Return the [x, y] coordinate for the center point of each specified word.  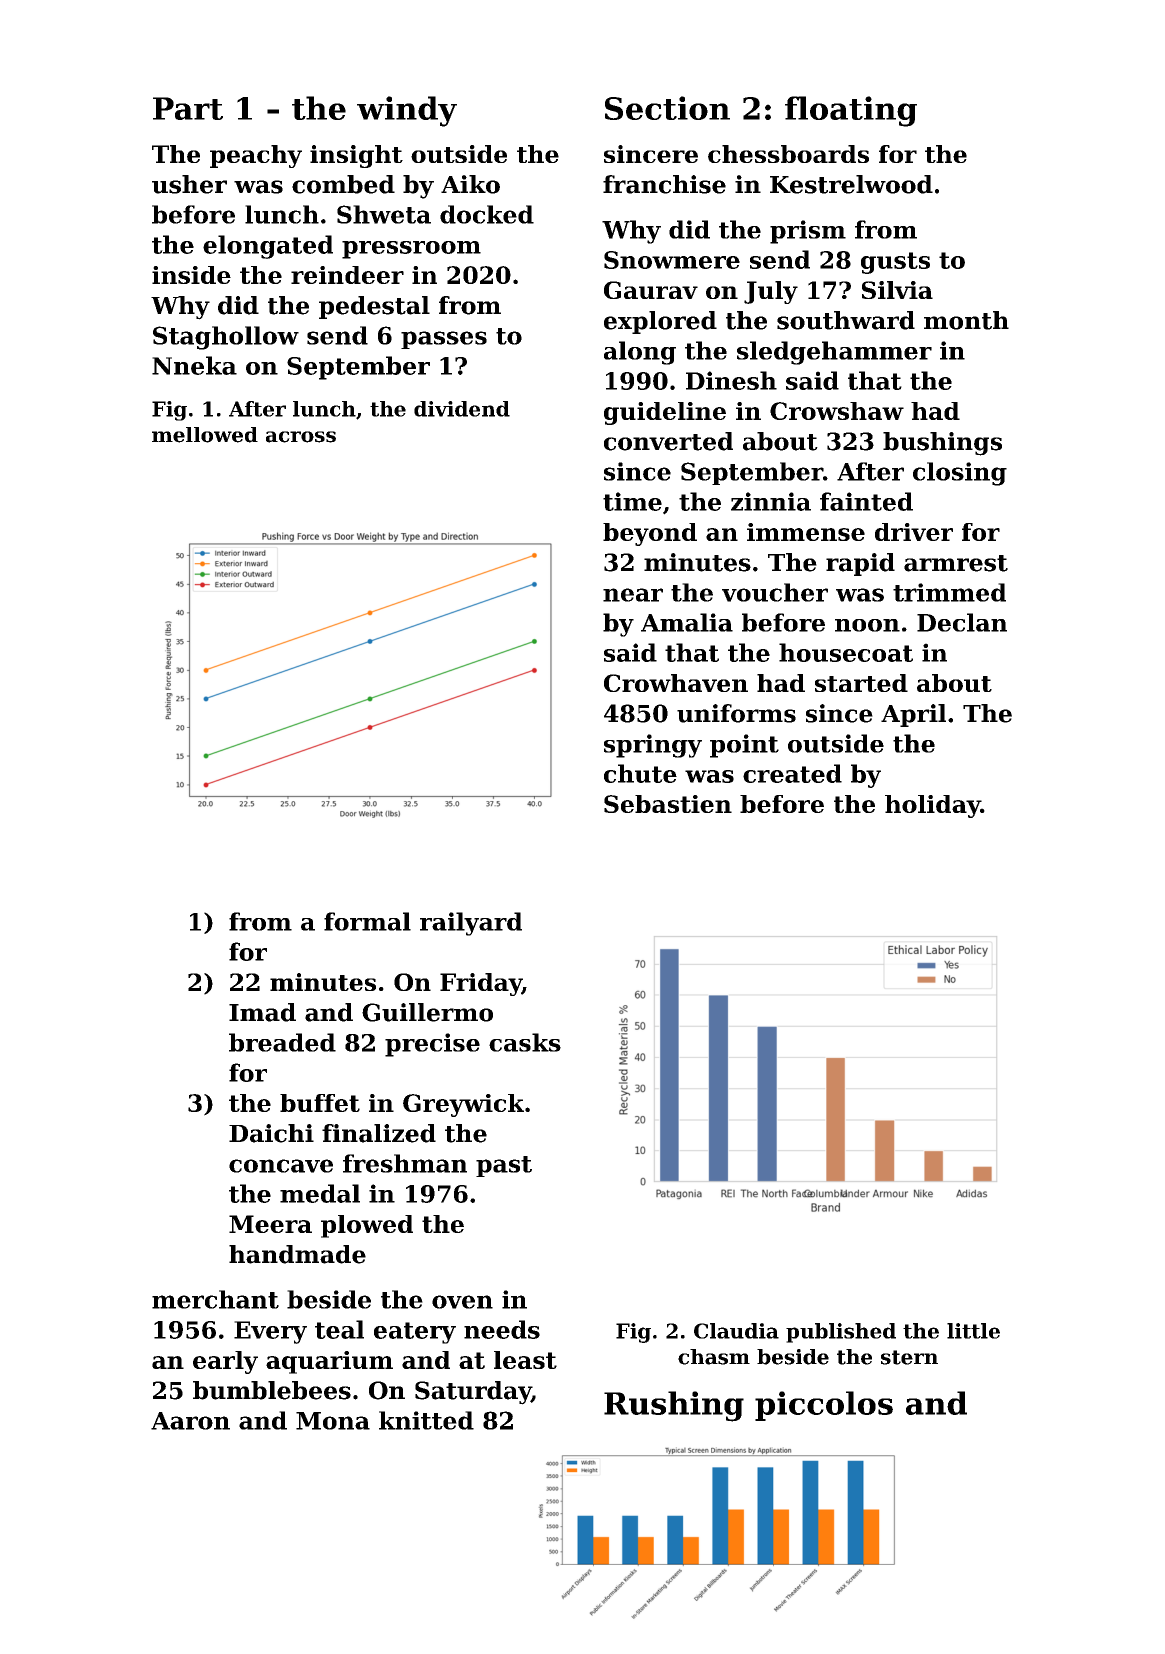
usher [189, 184]
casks [525, 1042]
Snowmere [672, 260]
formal [367, 921]
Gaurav [651, 290]
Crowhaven [676, 683]
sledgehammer [834, 353]
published [841, 1333]
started [861, 683]
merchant [215, 1299]
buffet [320, 1103]
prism [808, 232]
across [301, 437]
